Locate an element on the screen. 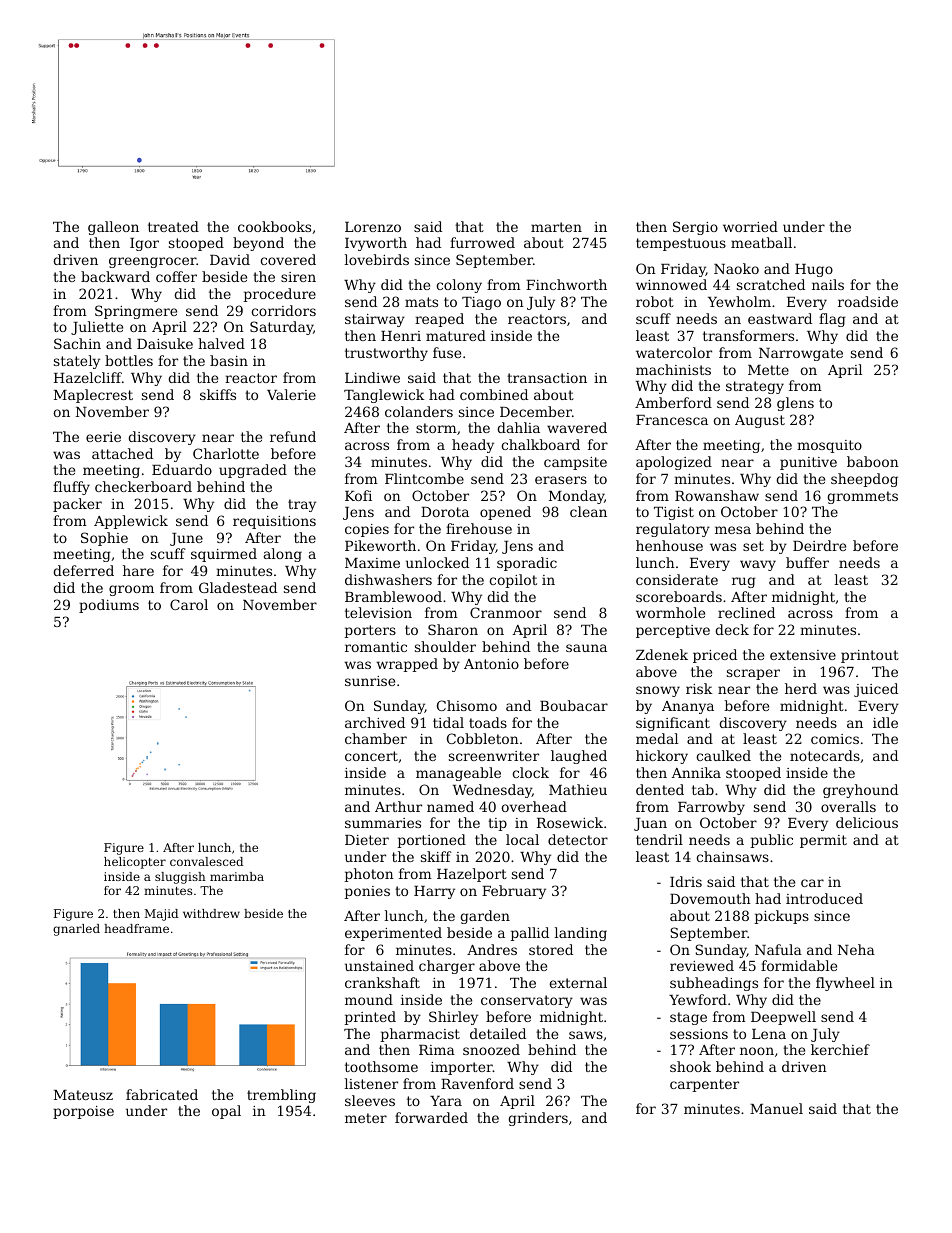 The width and height of the screenshot is (952, 1233). marten is located at coordinates (556, 227).
